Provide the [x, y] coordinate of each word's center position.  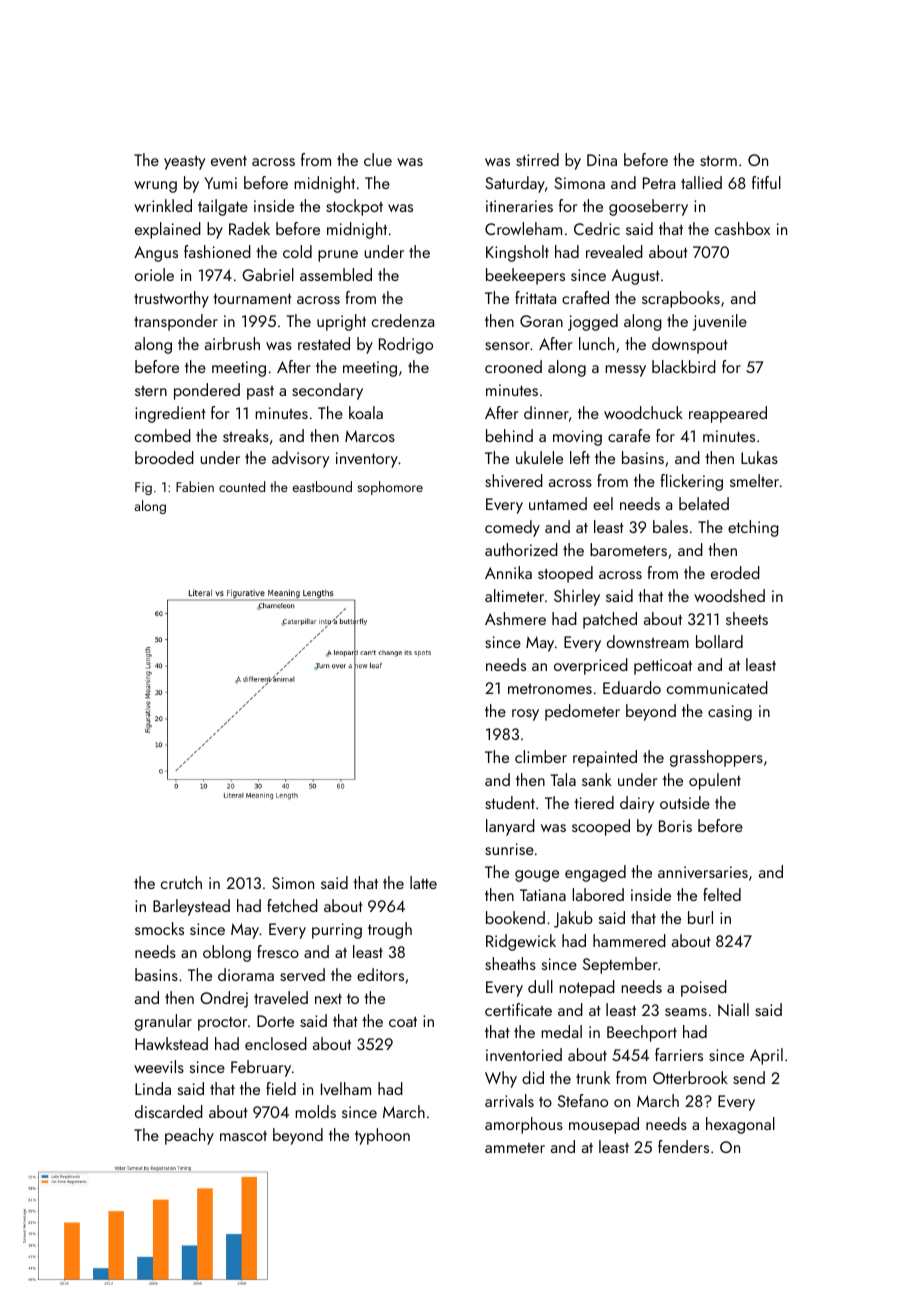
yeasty [184, 163]
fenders [683, 1146]
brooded [164, 457]
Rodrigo [406, 345]
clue [378, 159]
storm [718, 161]
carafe [629, 435]
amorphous [524, 1125]
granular [163, 1022]
